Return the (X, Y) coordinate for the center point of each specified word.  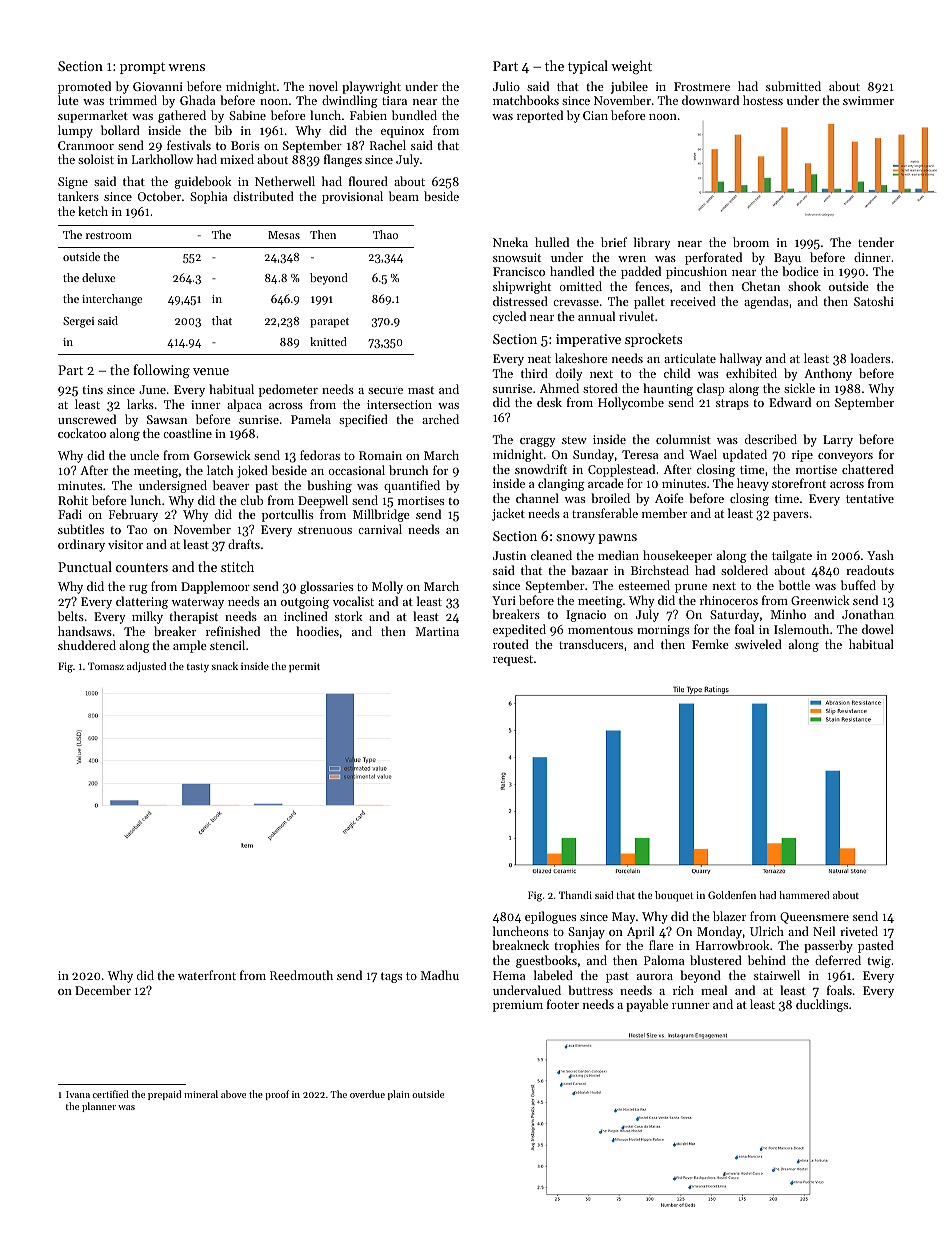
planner (99, 1107)
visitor (125, 544)
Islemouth (801, 629)
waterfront (207, 975)
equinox (402, 132)
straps (732, 404)
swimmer (868, 100)
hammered (804, 895)
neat (539, 359)
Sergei (78, 322)
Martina (437, 631)
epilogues (550, 917)
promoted (84, 87)
